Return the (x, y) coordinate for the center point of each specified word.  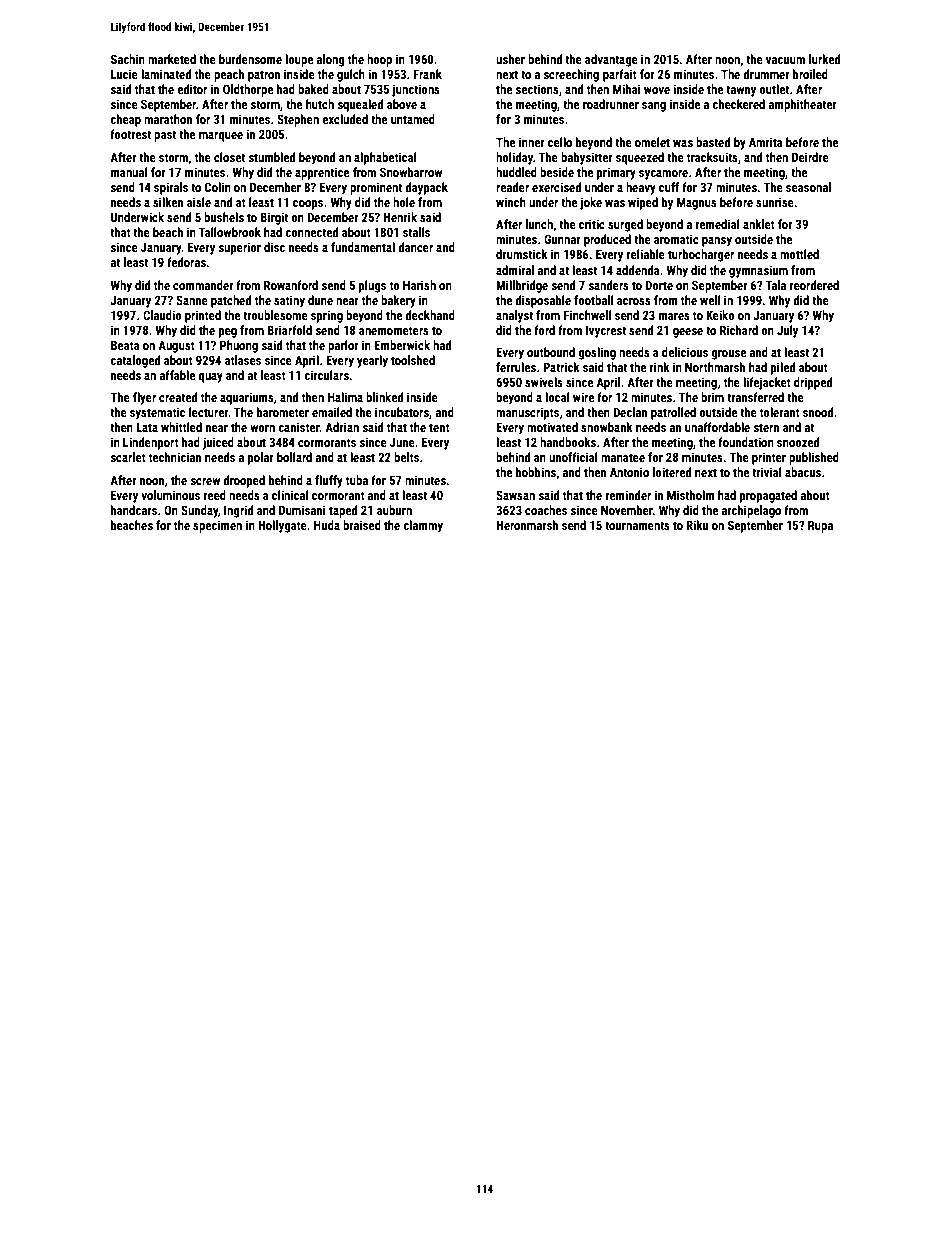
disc (274, 247)
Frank (427, 74)
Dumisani (302, 510)
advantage (611, 60)
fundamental (363, 247)
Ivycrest (606, 332)
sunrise (775, 202)
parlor (343, 346)
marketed (172, 59)
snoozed (798, 442)
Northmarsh (715, 367)
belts (406, 457)
